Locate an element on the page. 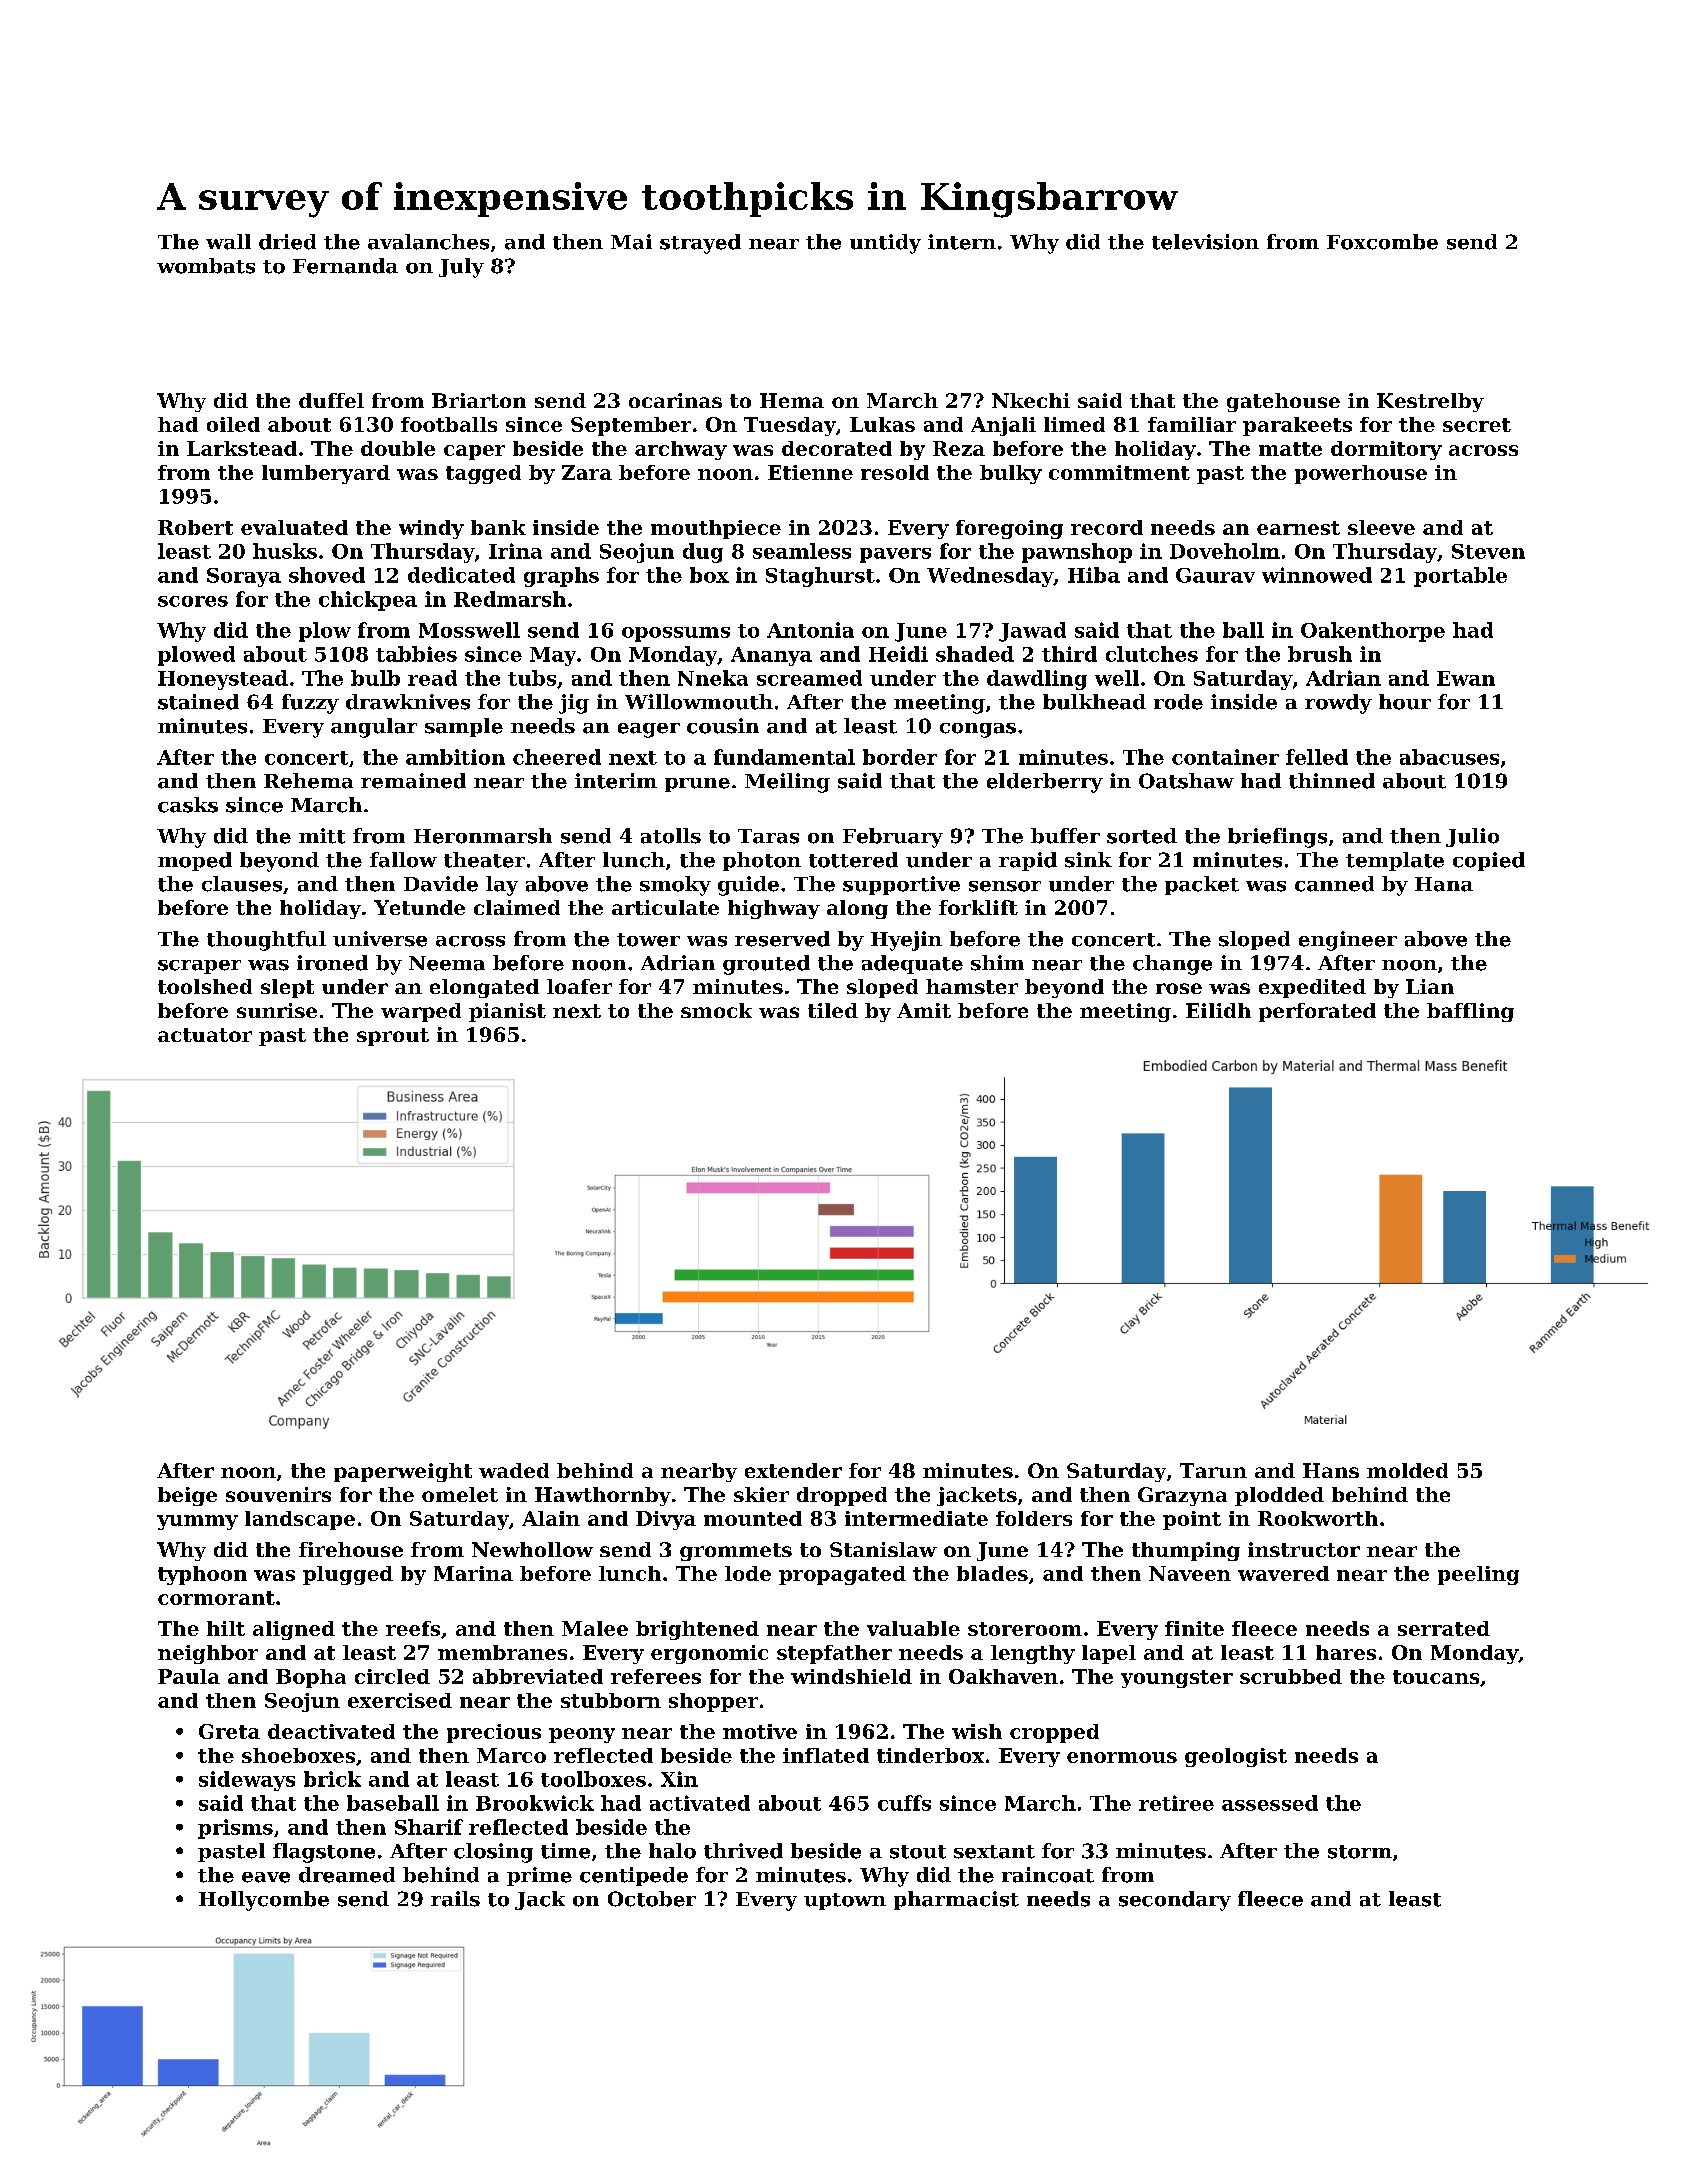  avalanches is located at coordinates (428, 242).
